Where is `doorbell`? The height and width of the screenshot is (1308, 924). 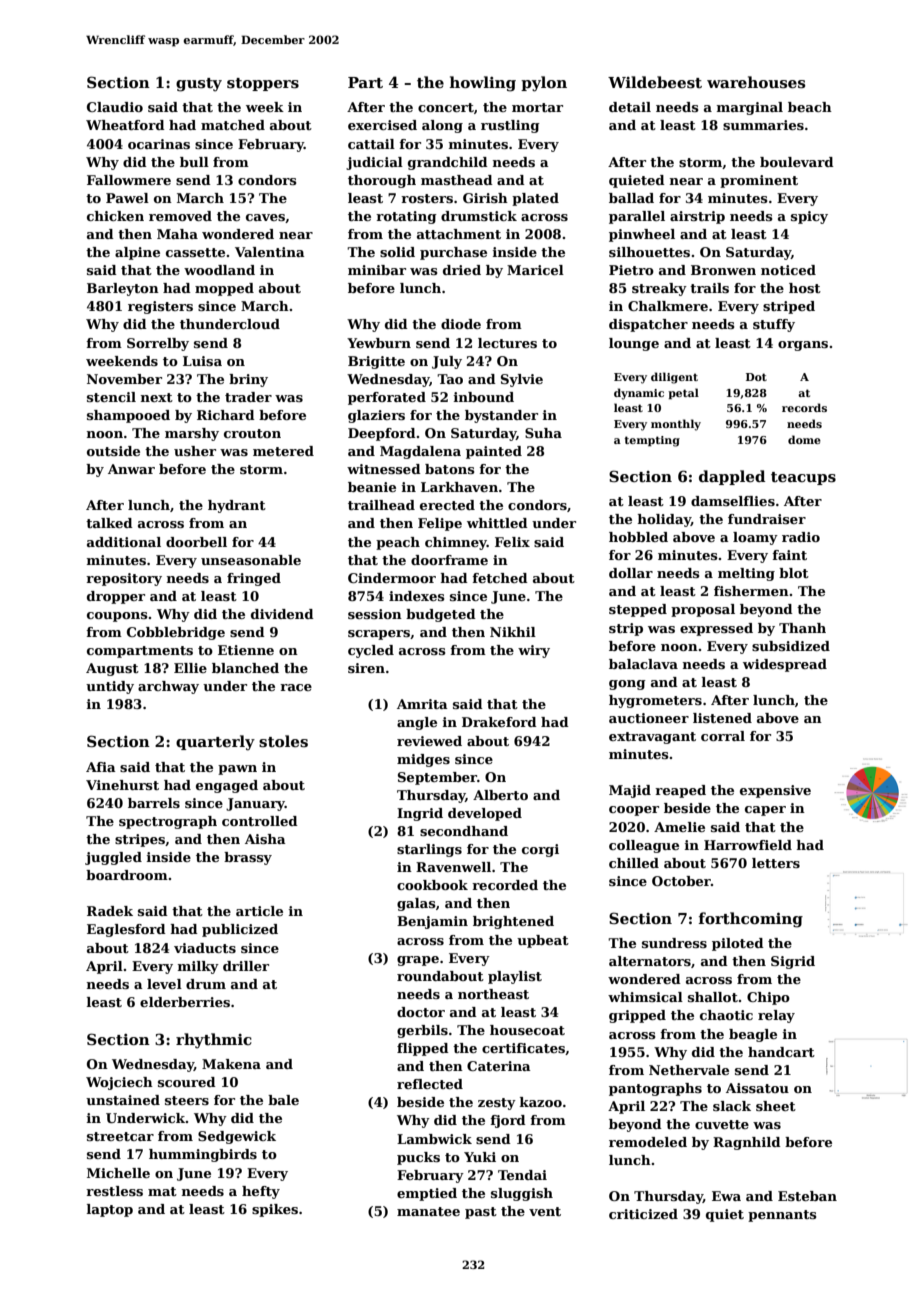
doorbell is located at coordinates (196, 542).
